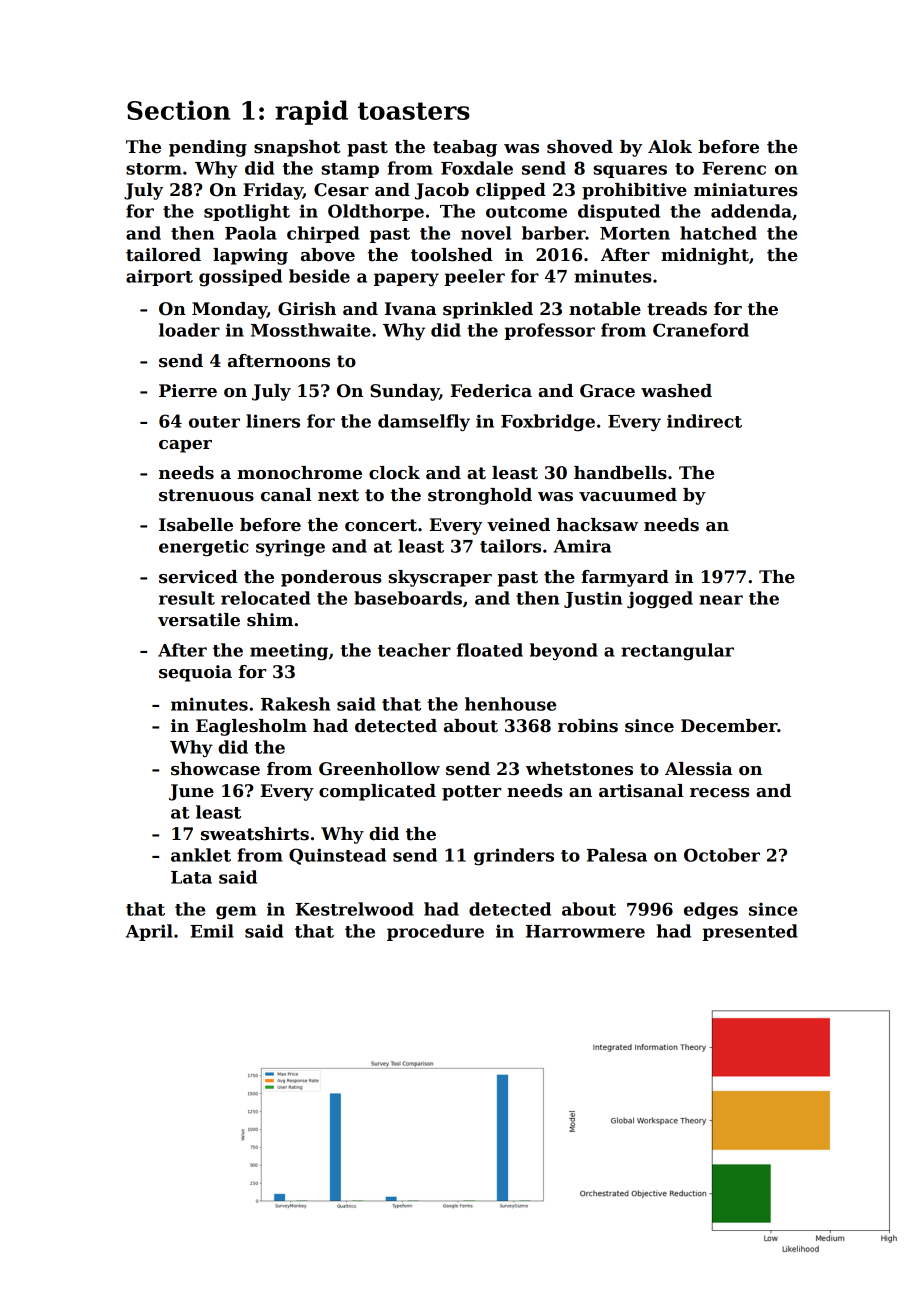 The height and width of the document is (1314, 924). I want to click on monochrome, so click(299, 473).
